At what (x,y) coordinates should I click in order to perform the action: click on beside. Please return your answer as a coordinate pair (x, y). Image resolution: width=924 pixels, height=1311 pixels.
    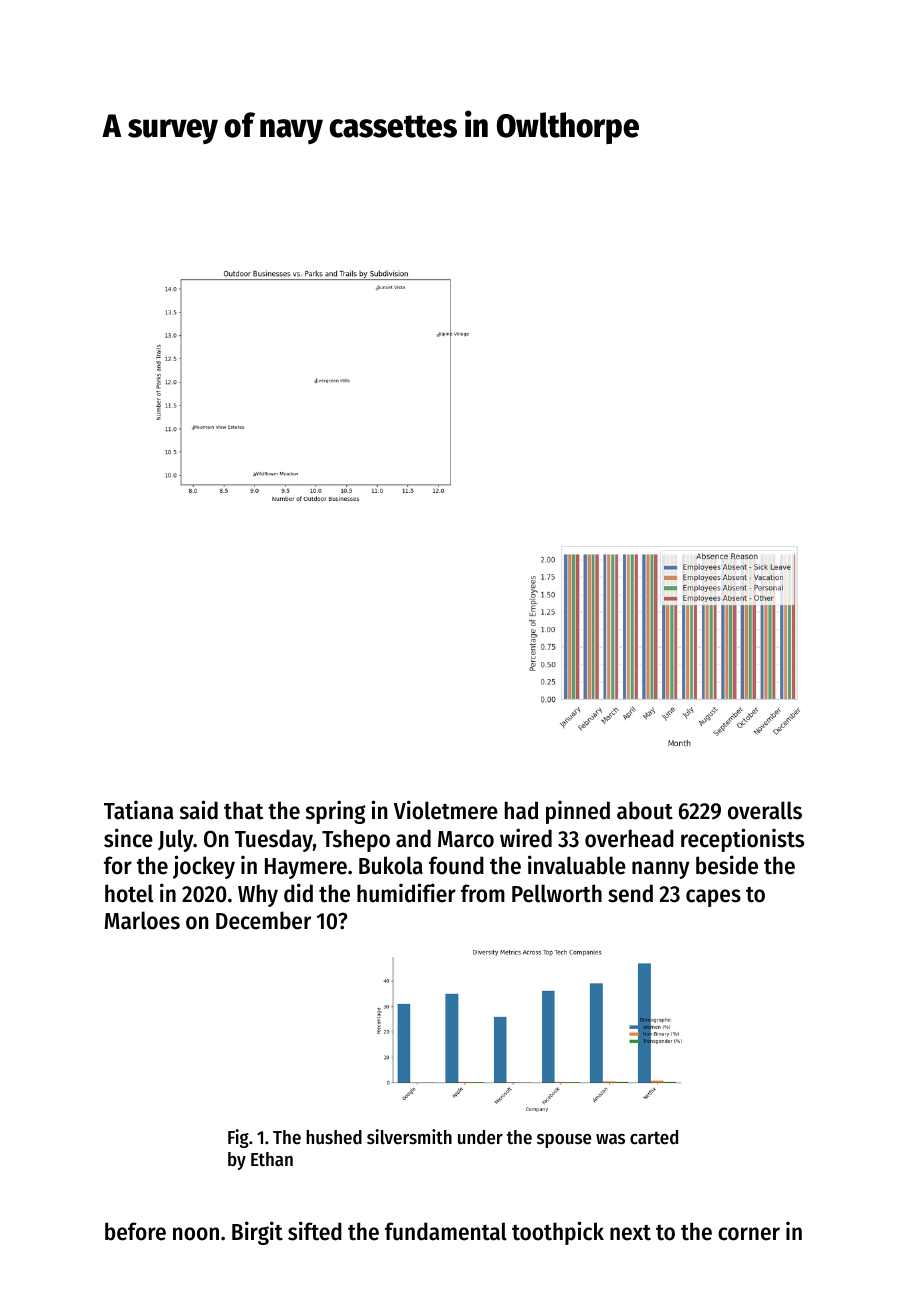
    Looking at the image, I should click on (727, 865).
